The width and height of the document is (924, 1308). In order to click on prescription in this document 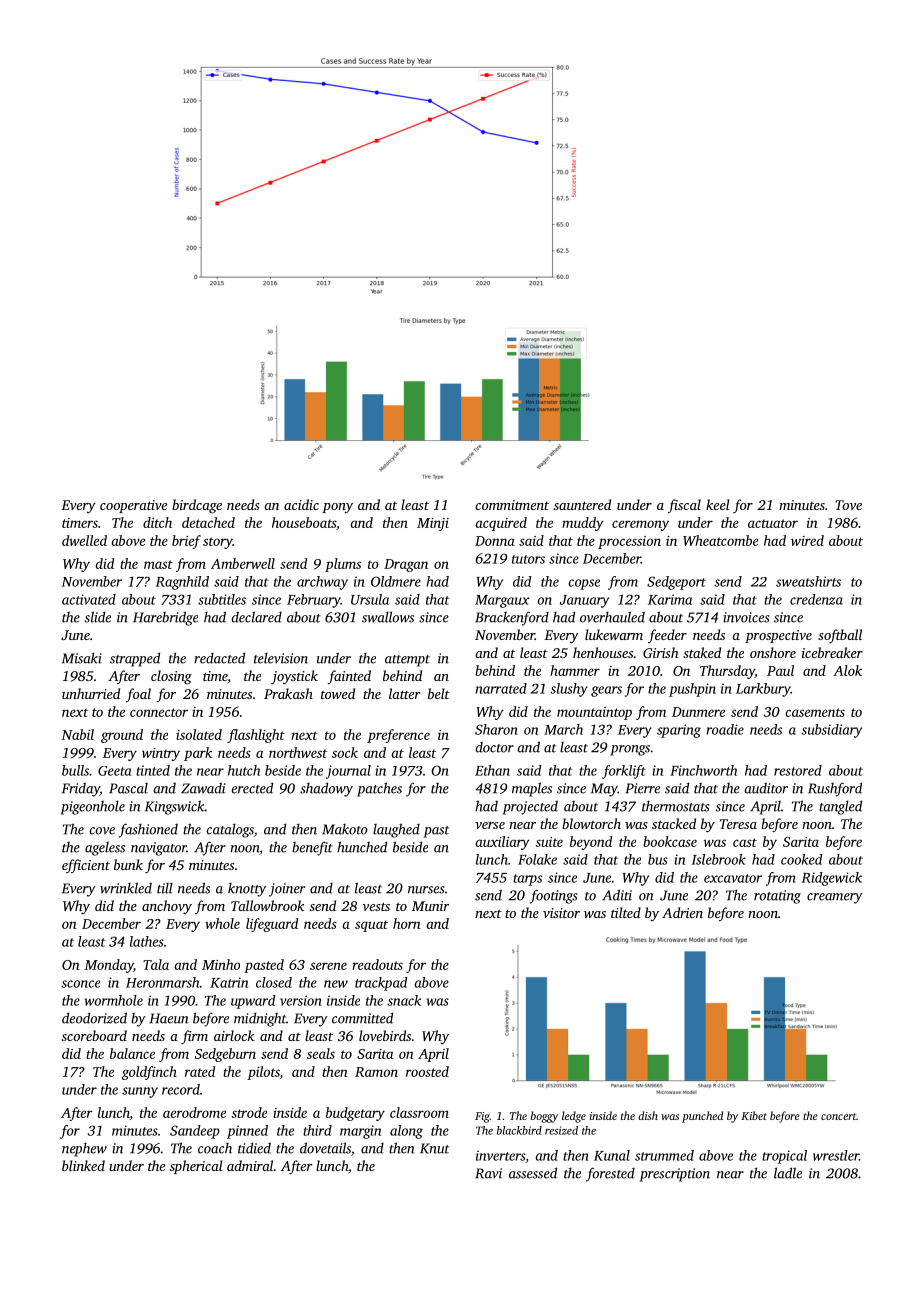, I will do `click(675, 1175)`.
